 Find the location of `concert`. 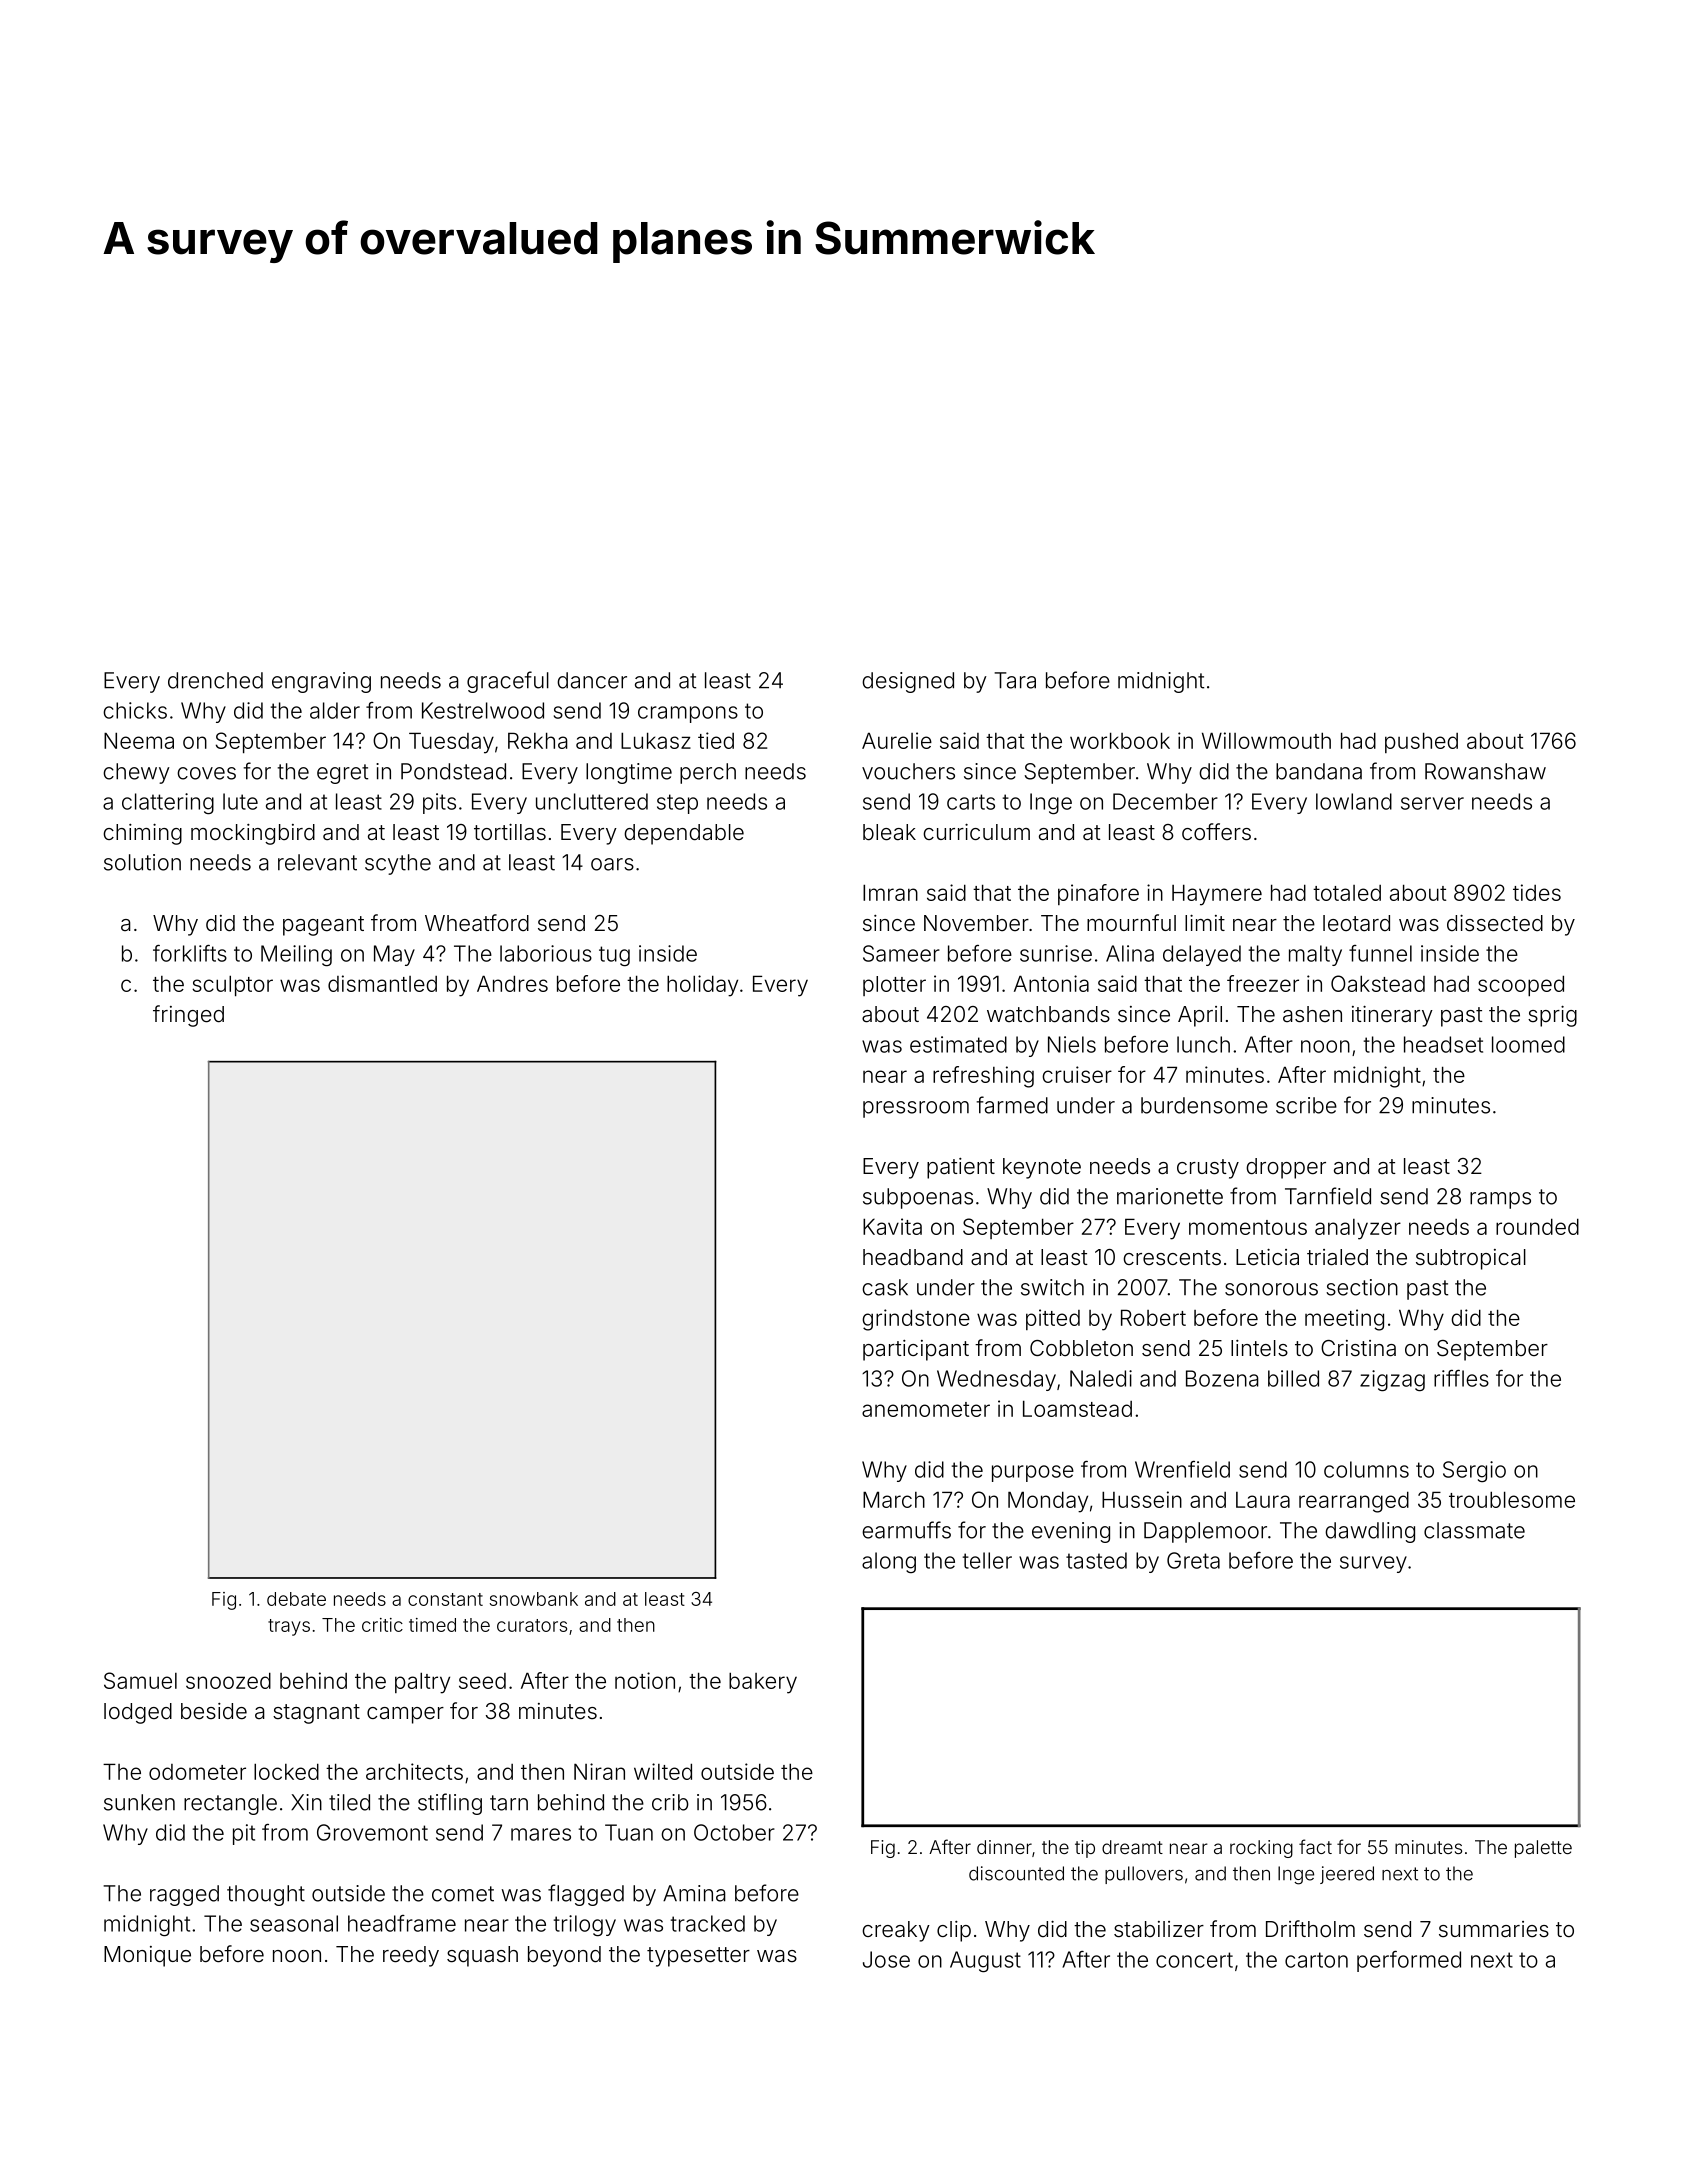

concert is located at coordinates (1194, 1960).
